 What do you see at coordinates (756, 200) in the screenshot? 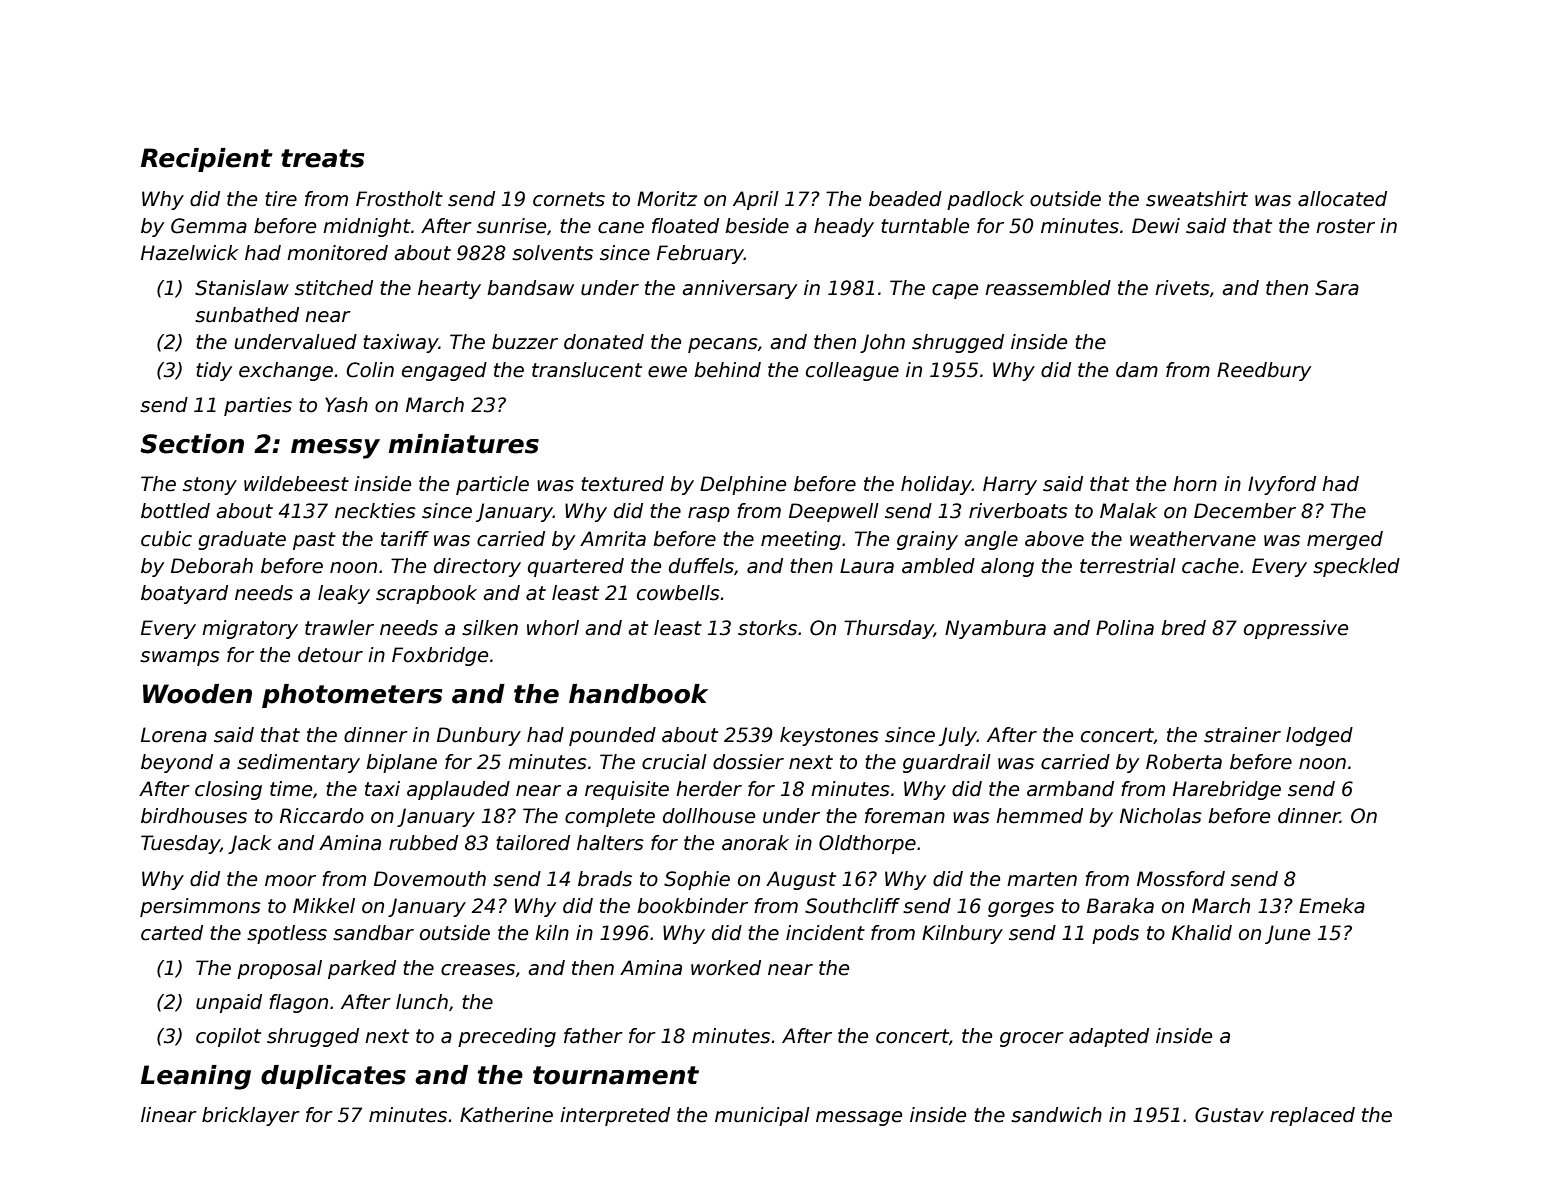
I see `April` at bounding box center [756, 200].
